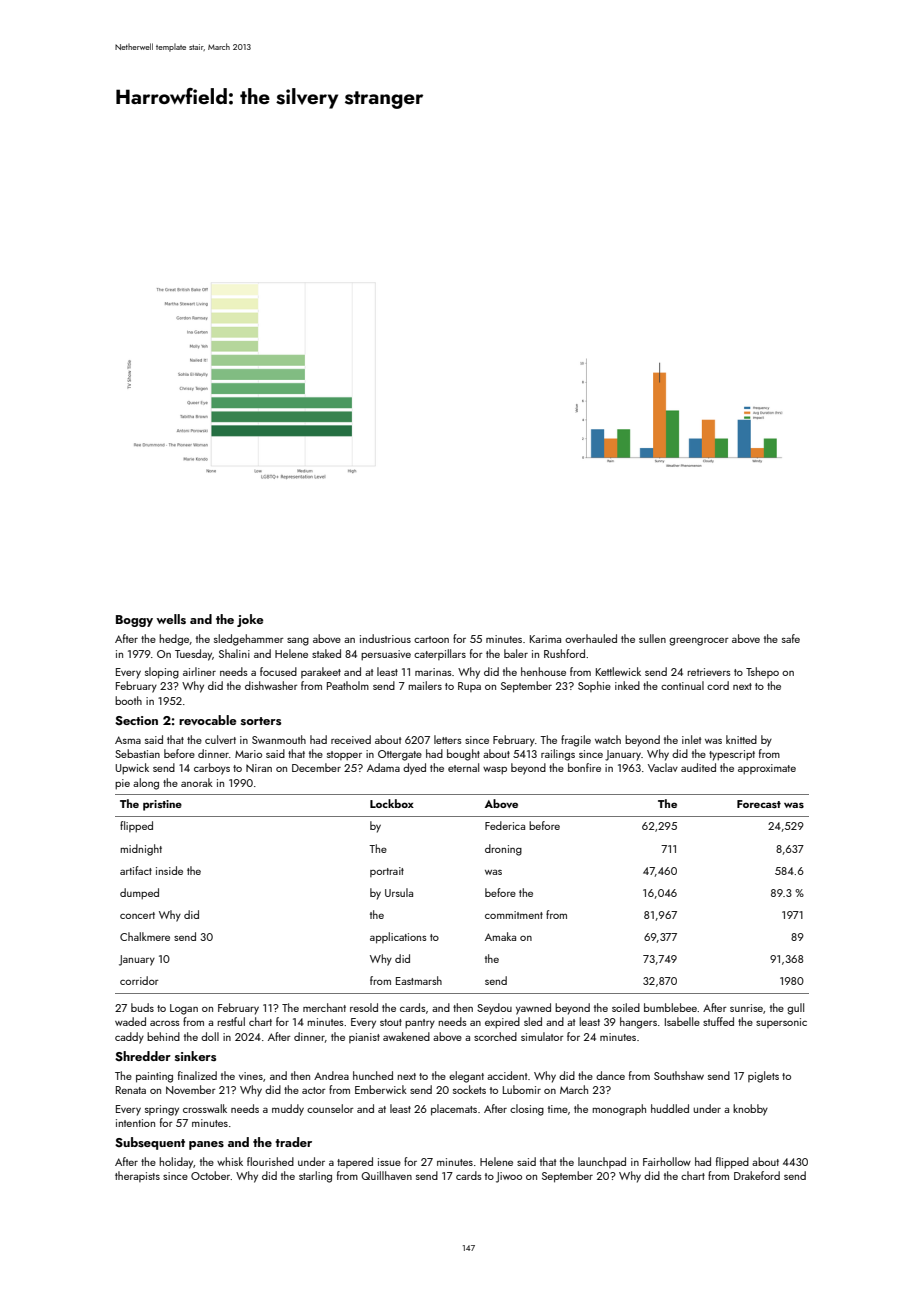 The image size is (924, 1308). I want to click on artifact, so click(136, 870).
